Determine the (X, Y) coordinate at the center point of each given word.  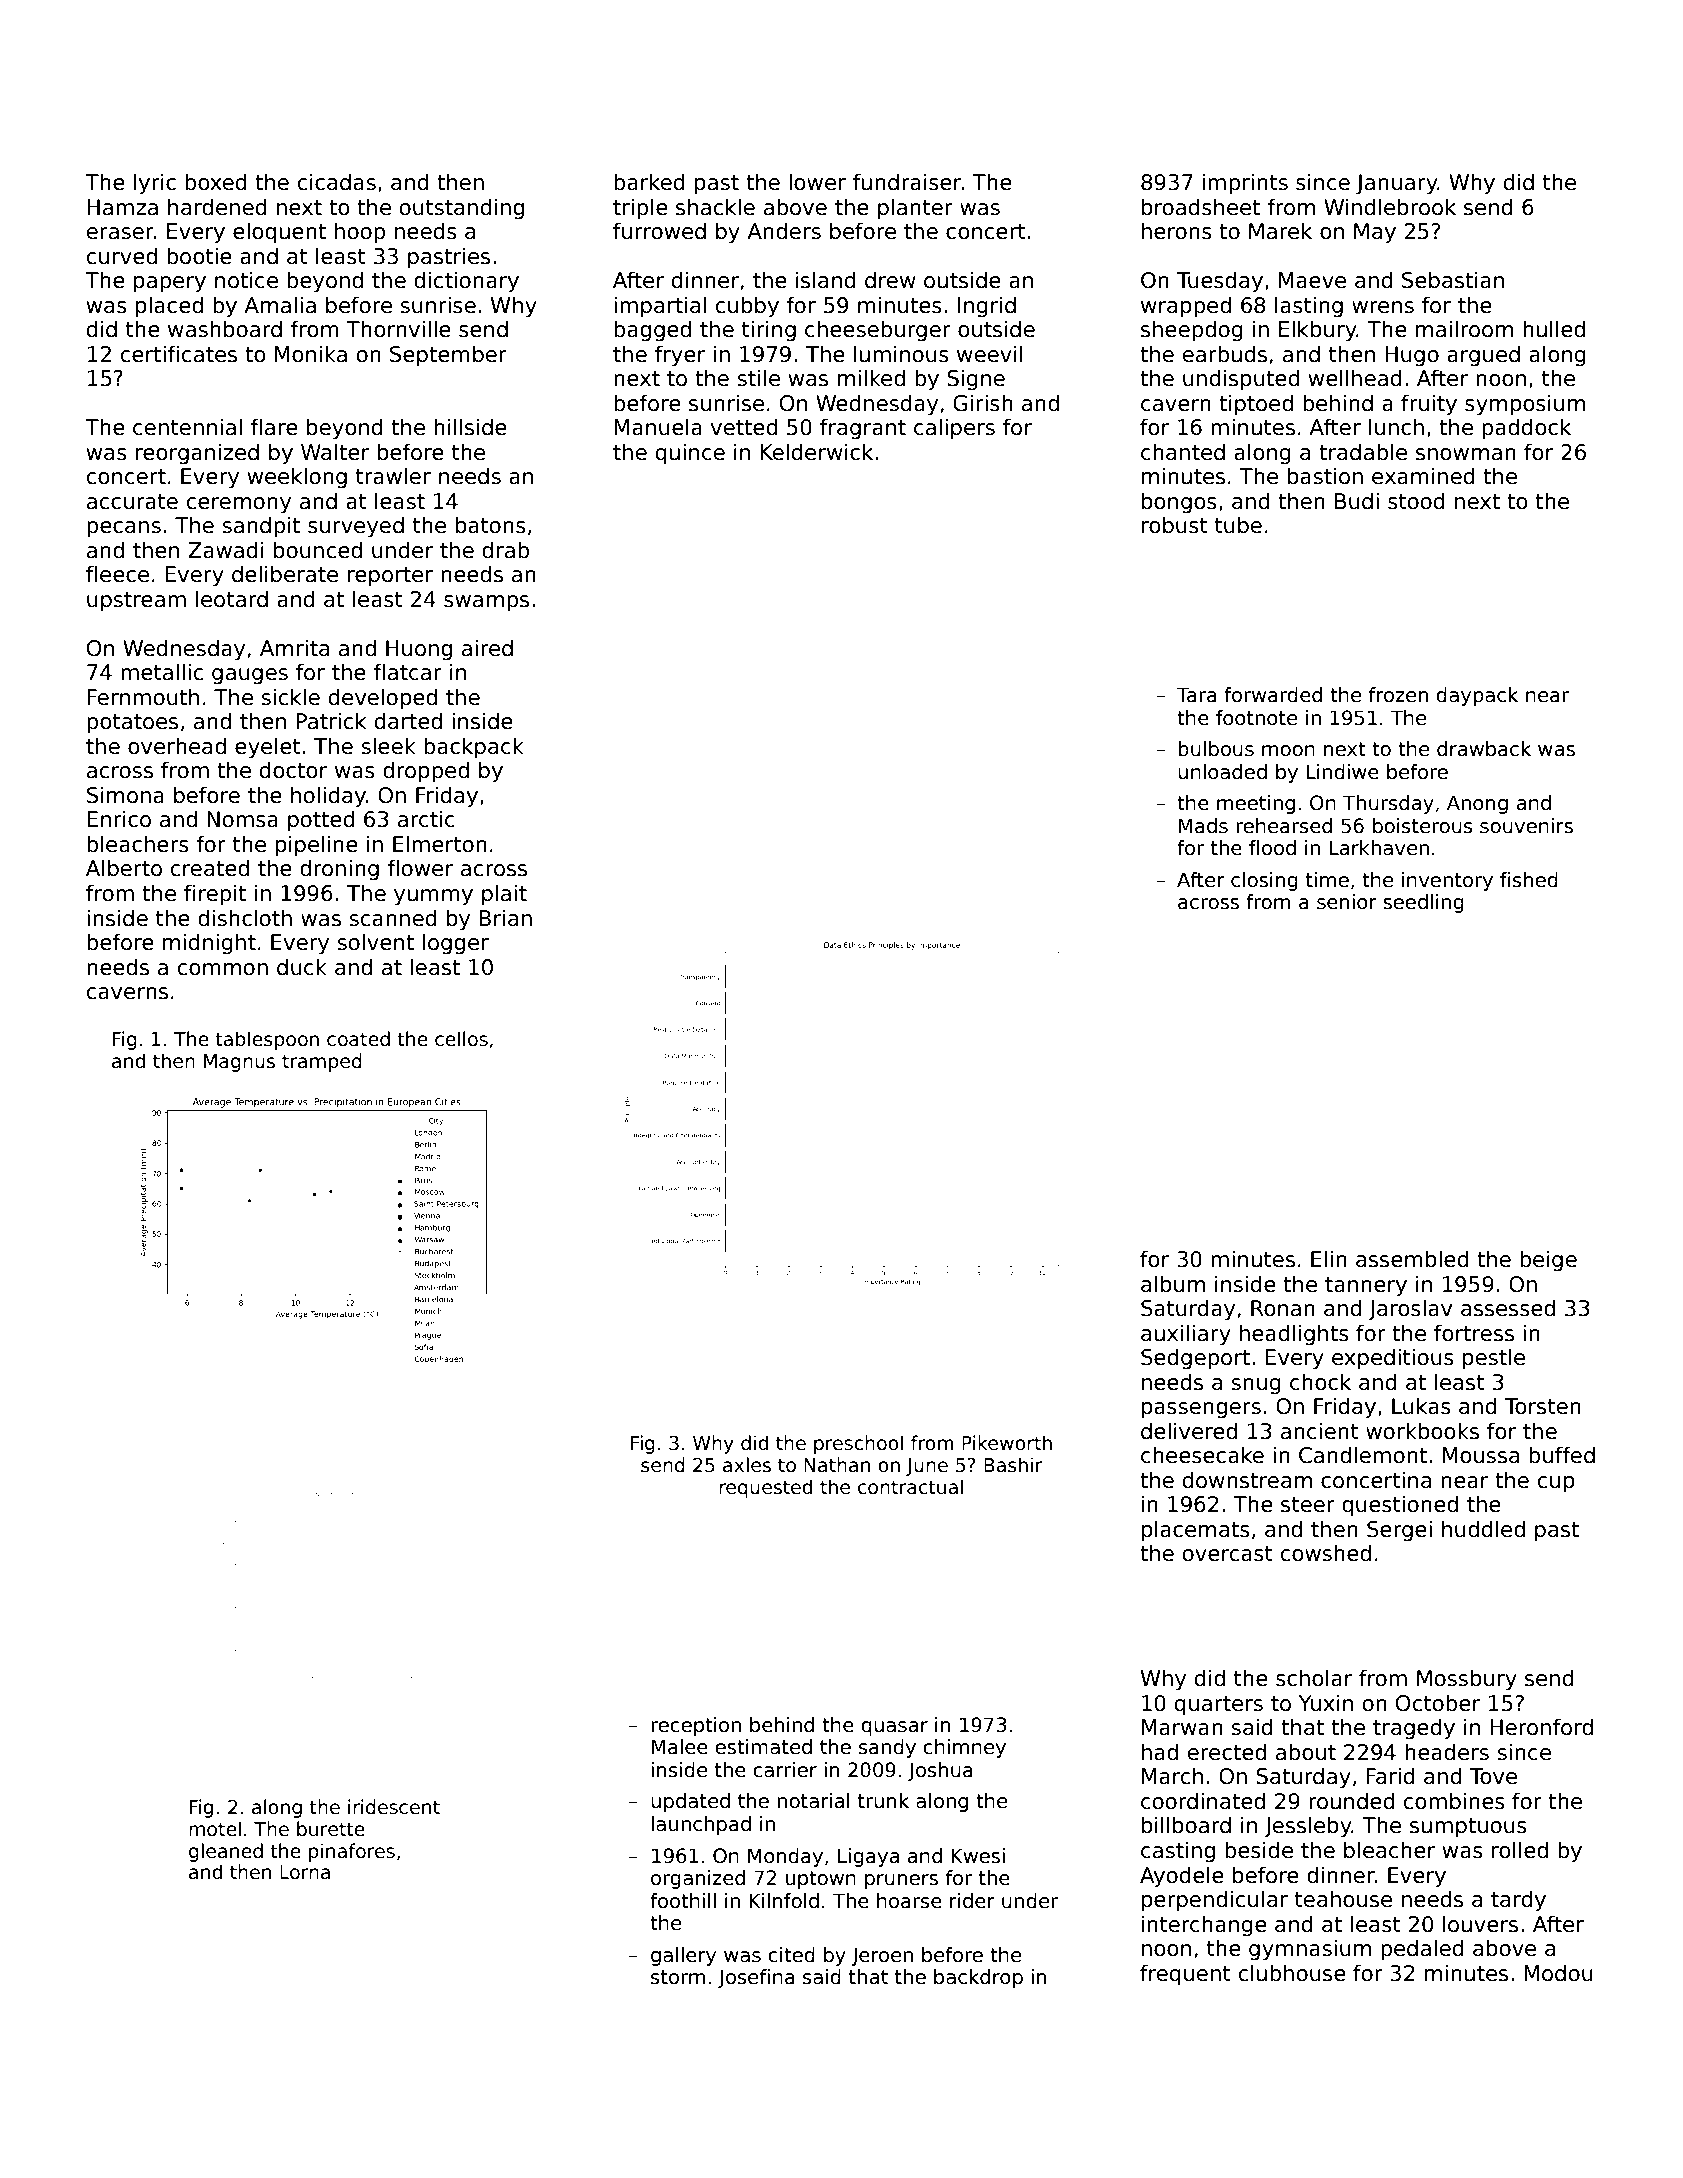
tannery (1366, 1287)
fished (1529, 880)
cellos (461, 1039)
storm (678, 1977)
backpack (474, 748)
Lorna (305, 1872)
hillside (470, 427)
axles (747, 1465)
